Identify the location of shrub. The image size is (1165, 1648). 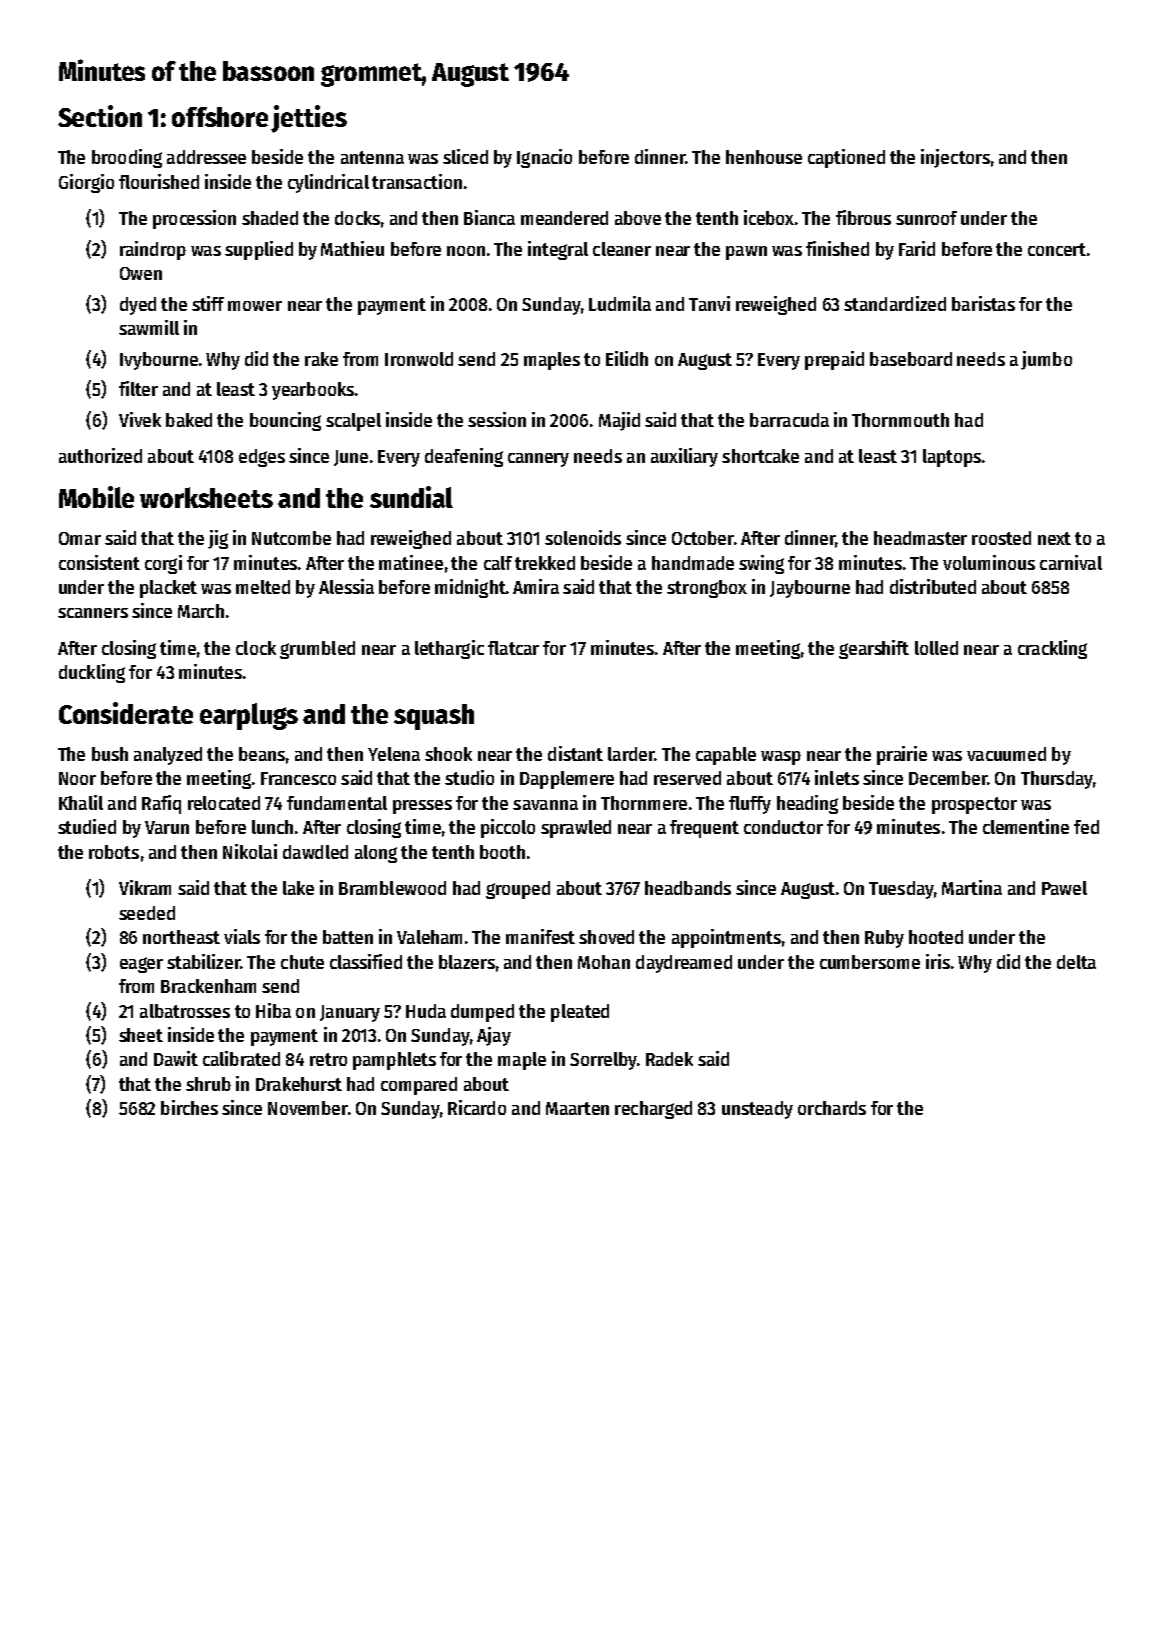
(208, 1084).
